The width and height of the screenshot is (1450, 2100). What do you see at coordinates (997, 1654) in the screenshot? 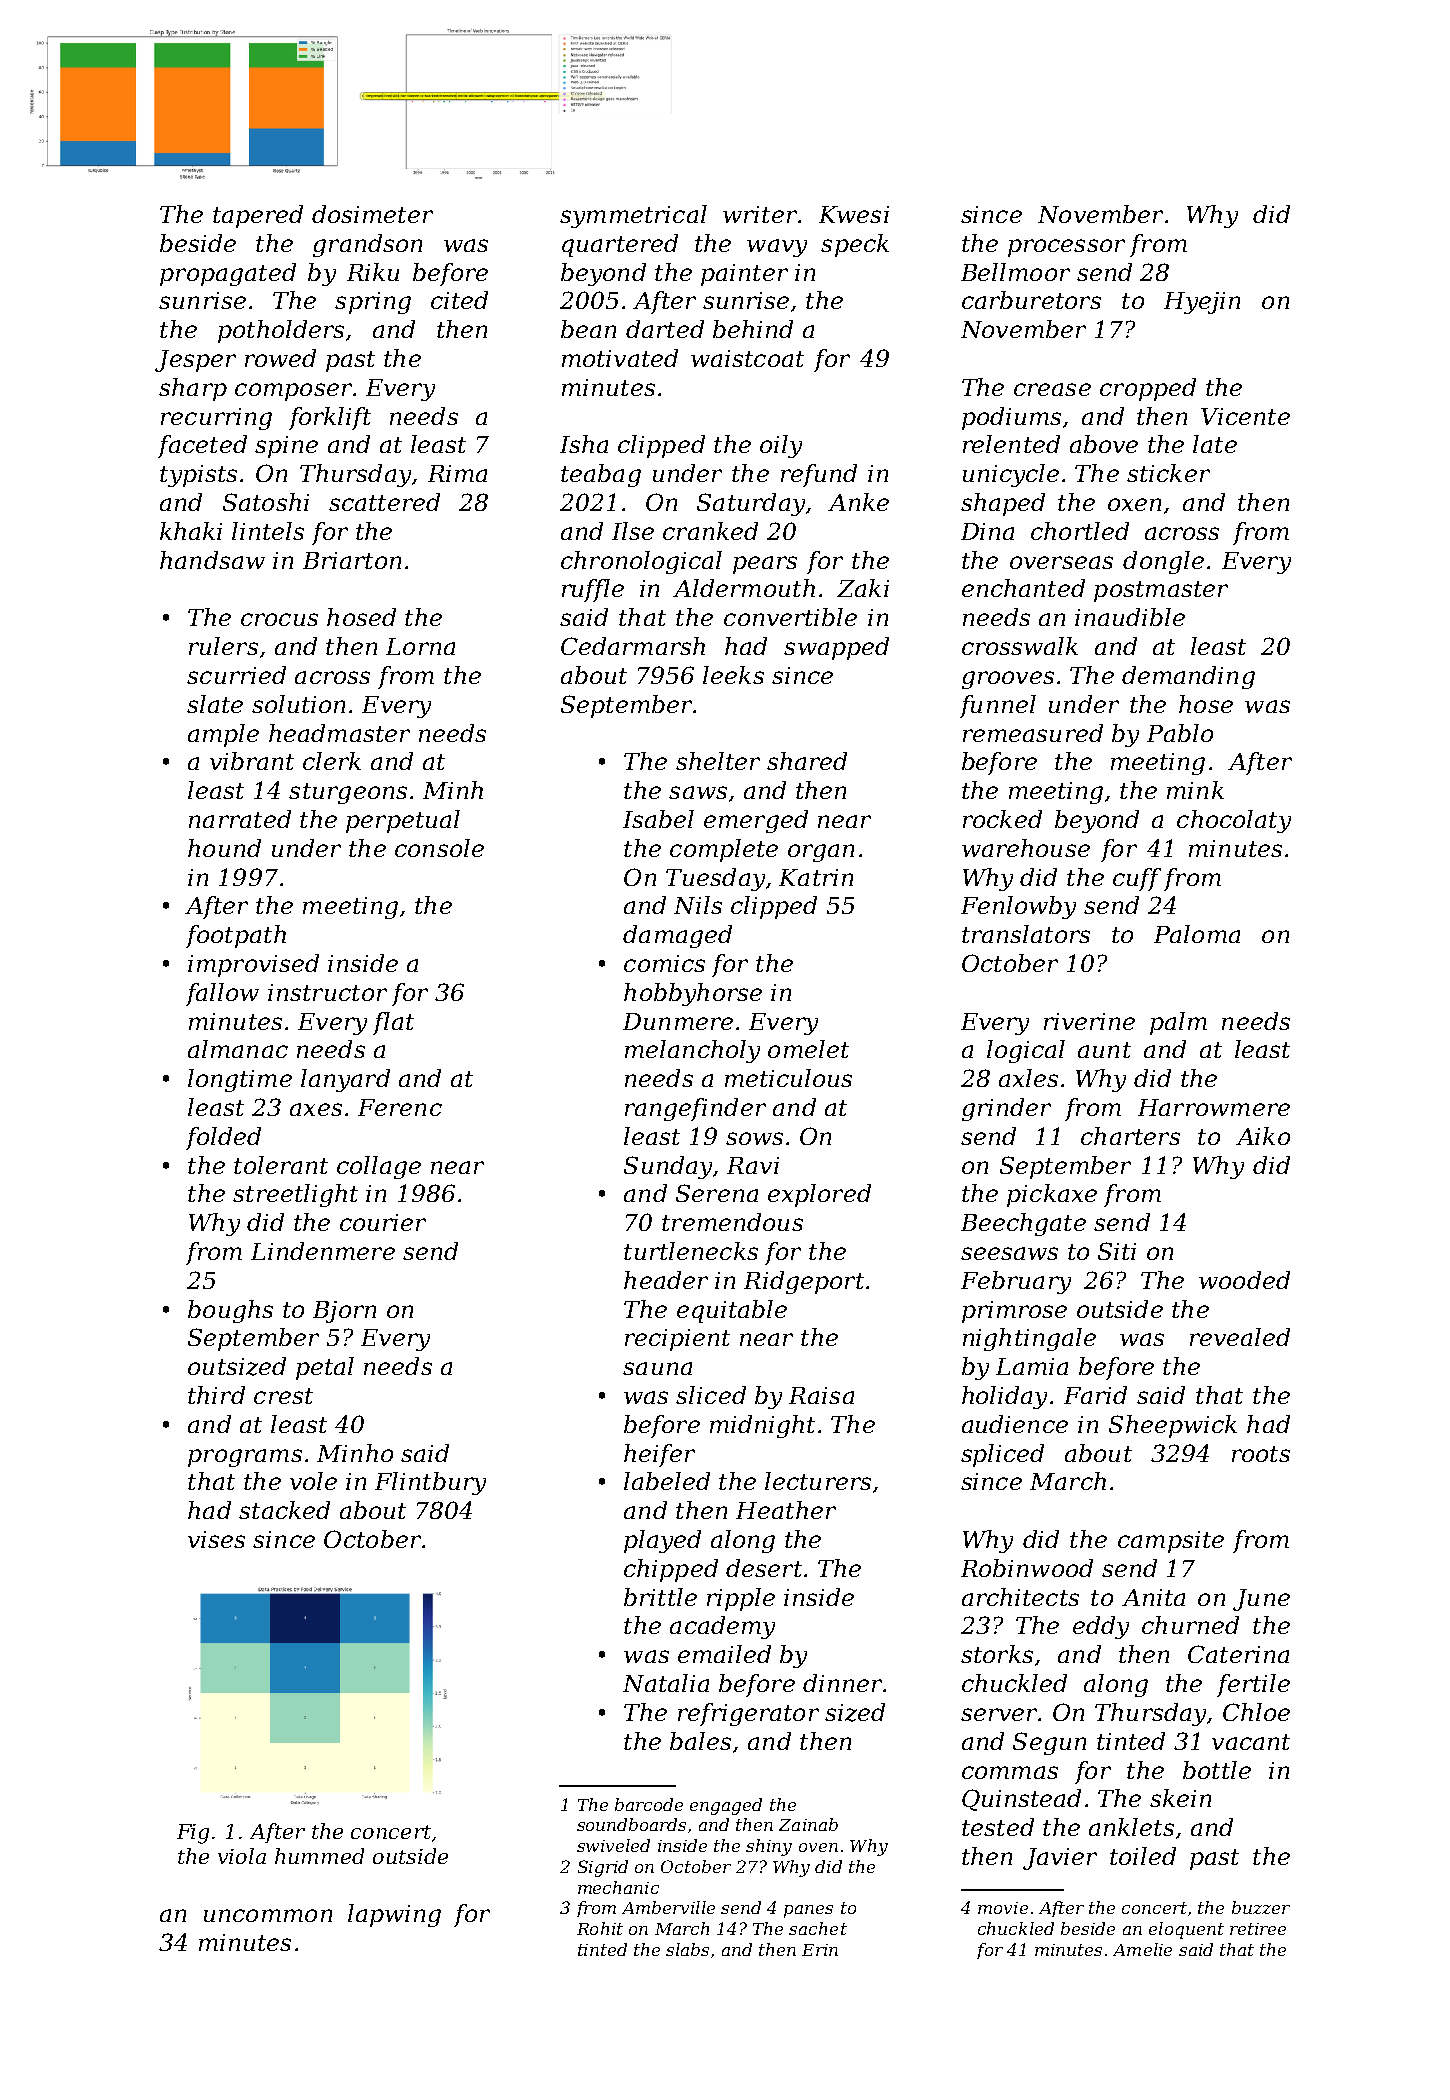
I see `storks` at bounding box center [997, 1654].
